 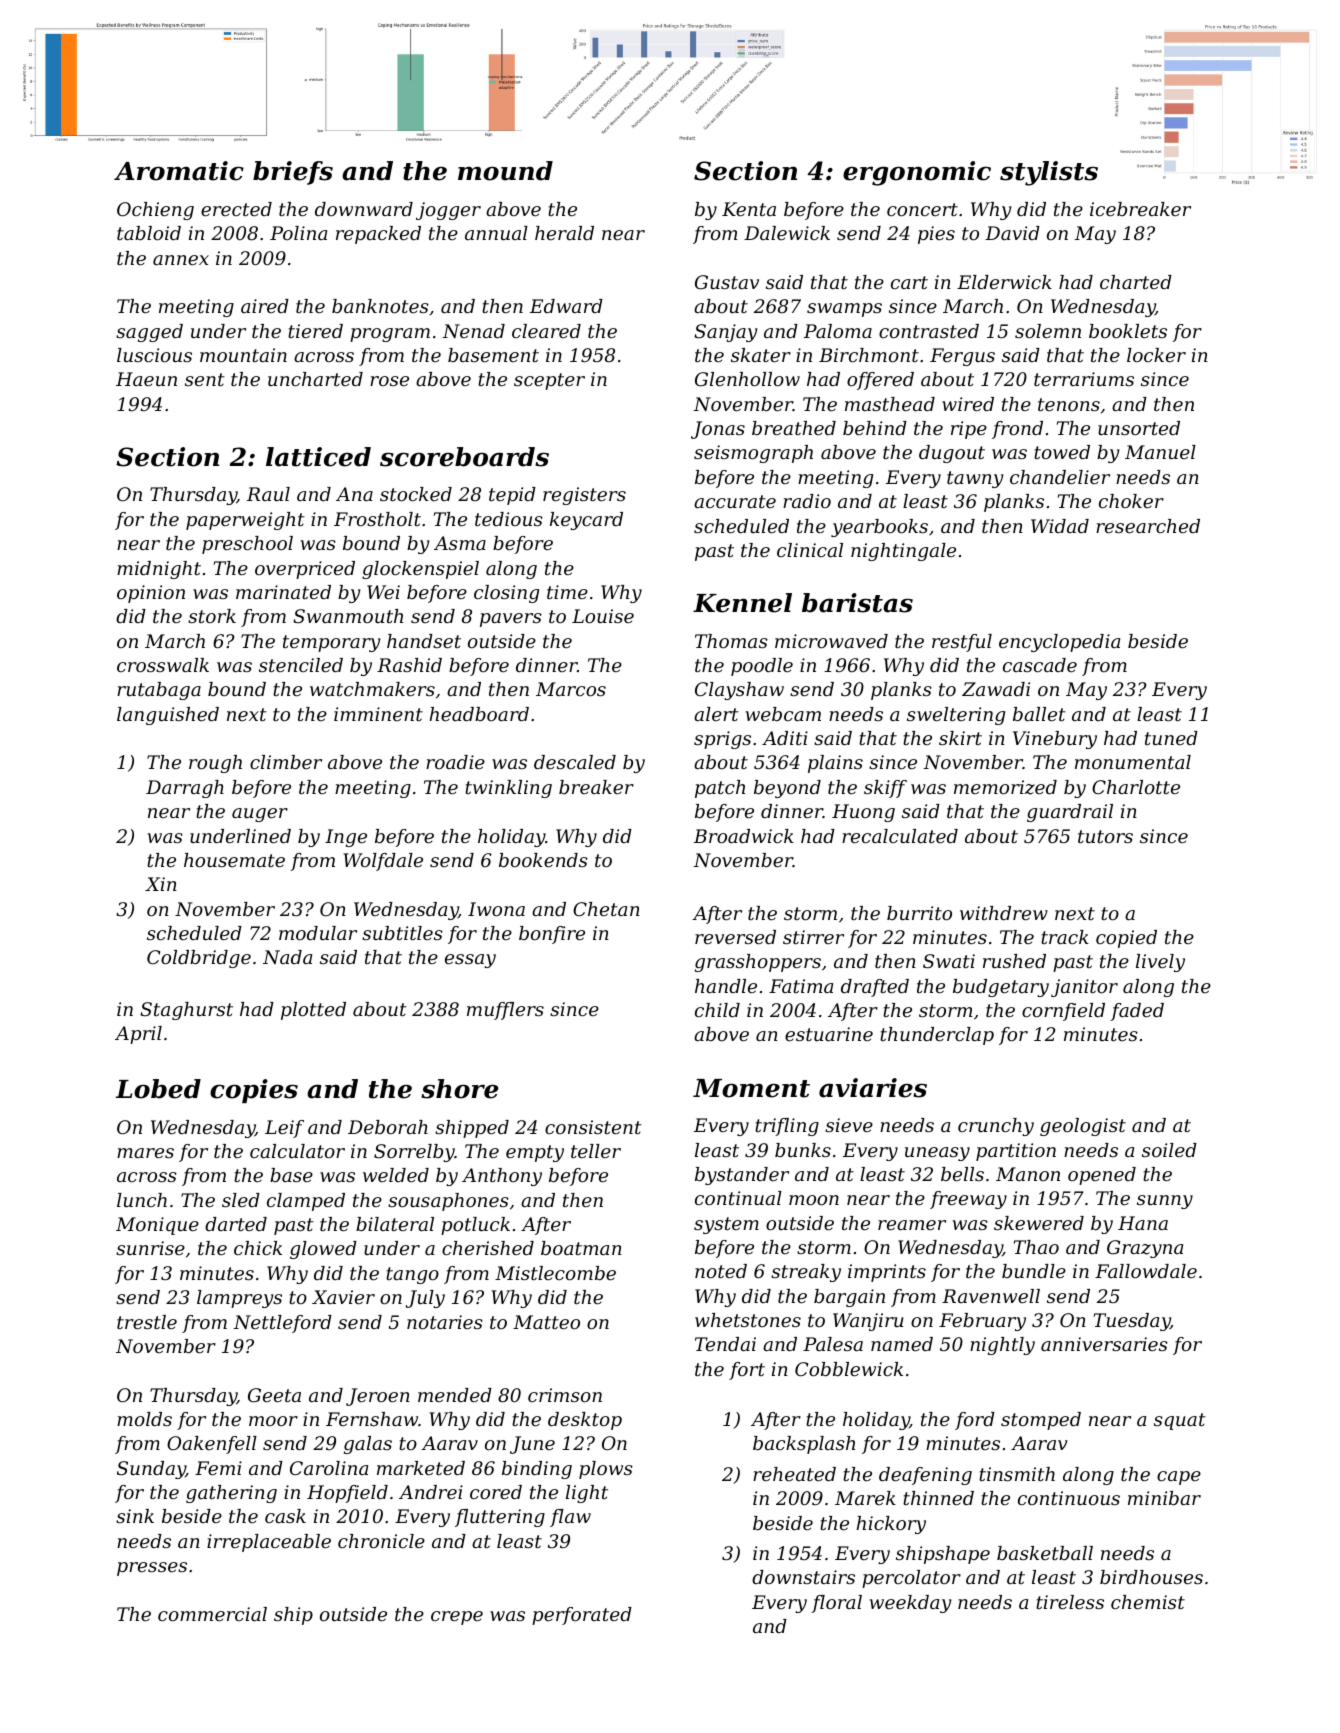 I want to click on streaky, so click(x=806, y=1273).
